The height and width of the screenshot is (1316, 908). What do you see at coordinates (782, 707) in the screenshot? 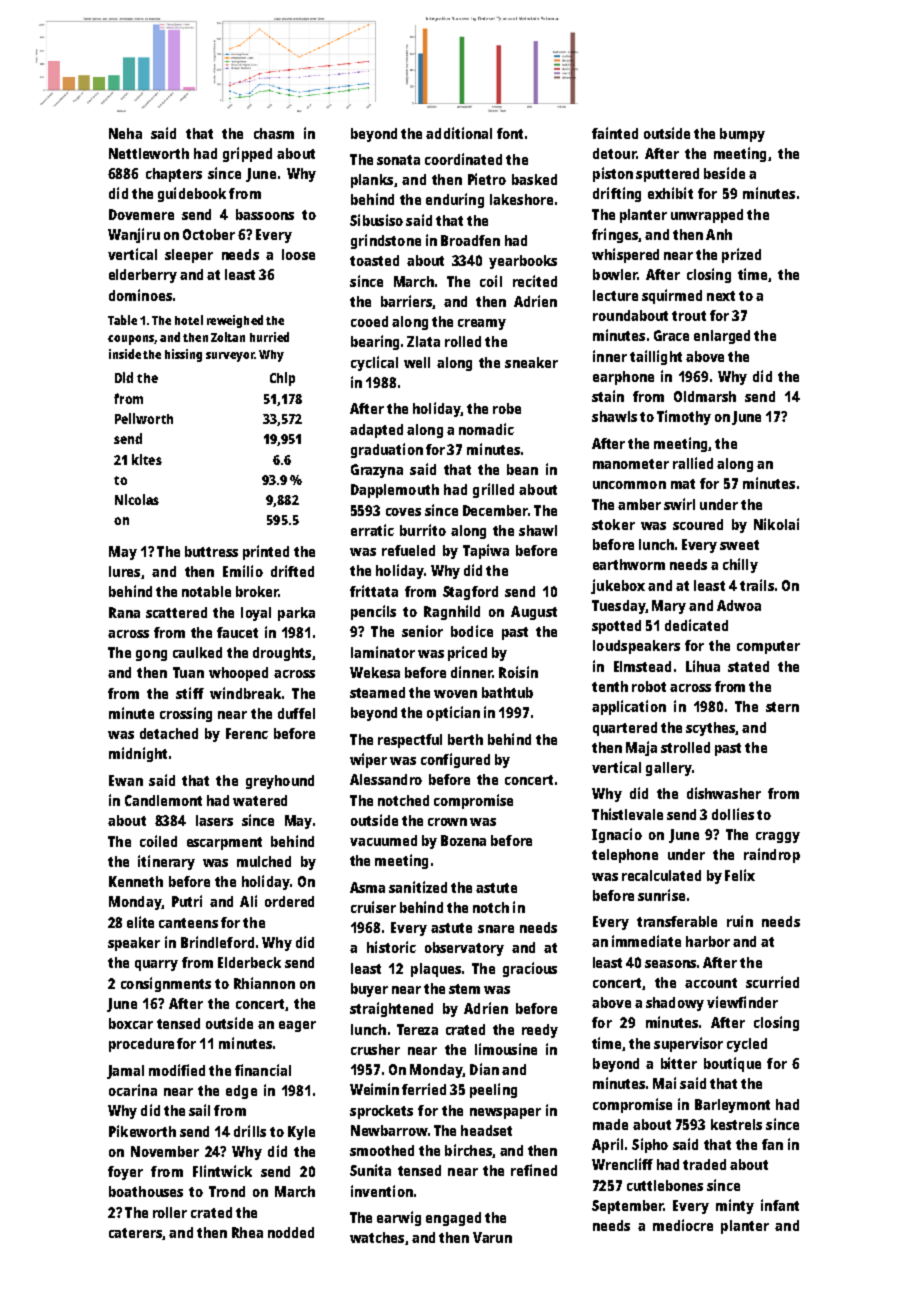
I see `stern` at bounding box center [782, 707].
